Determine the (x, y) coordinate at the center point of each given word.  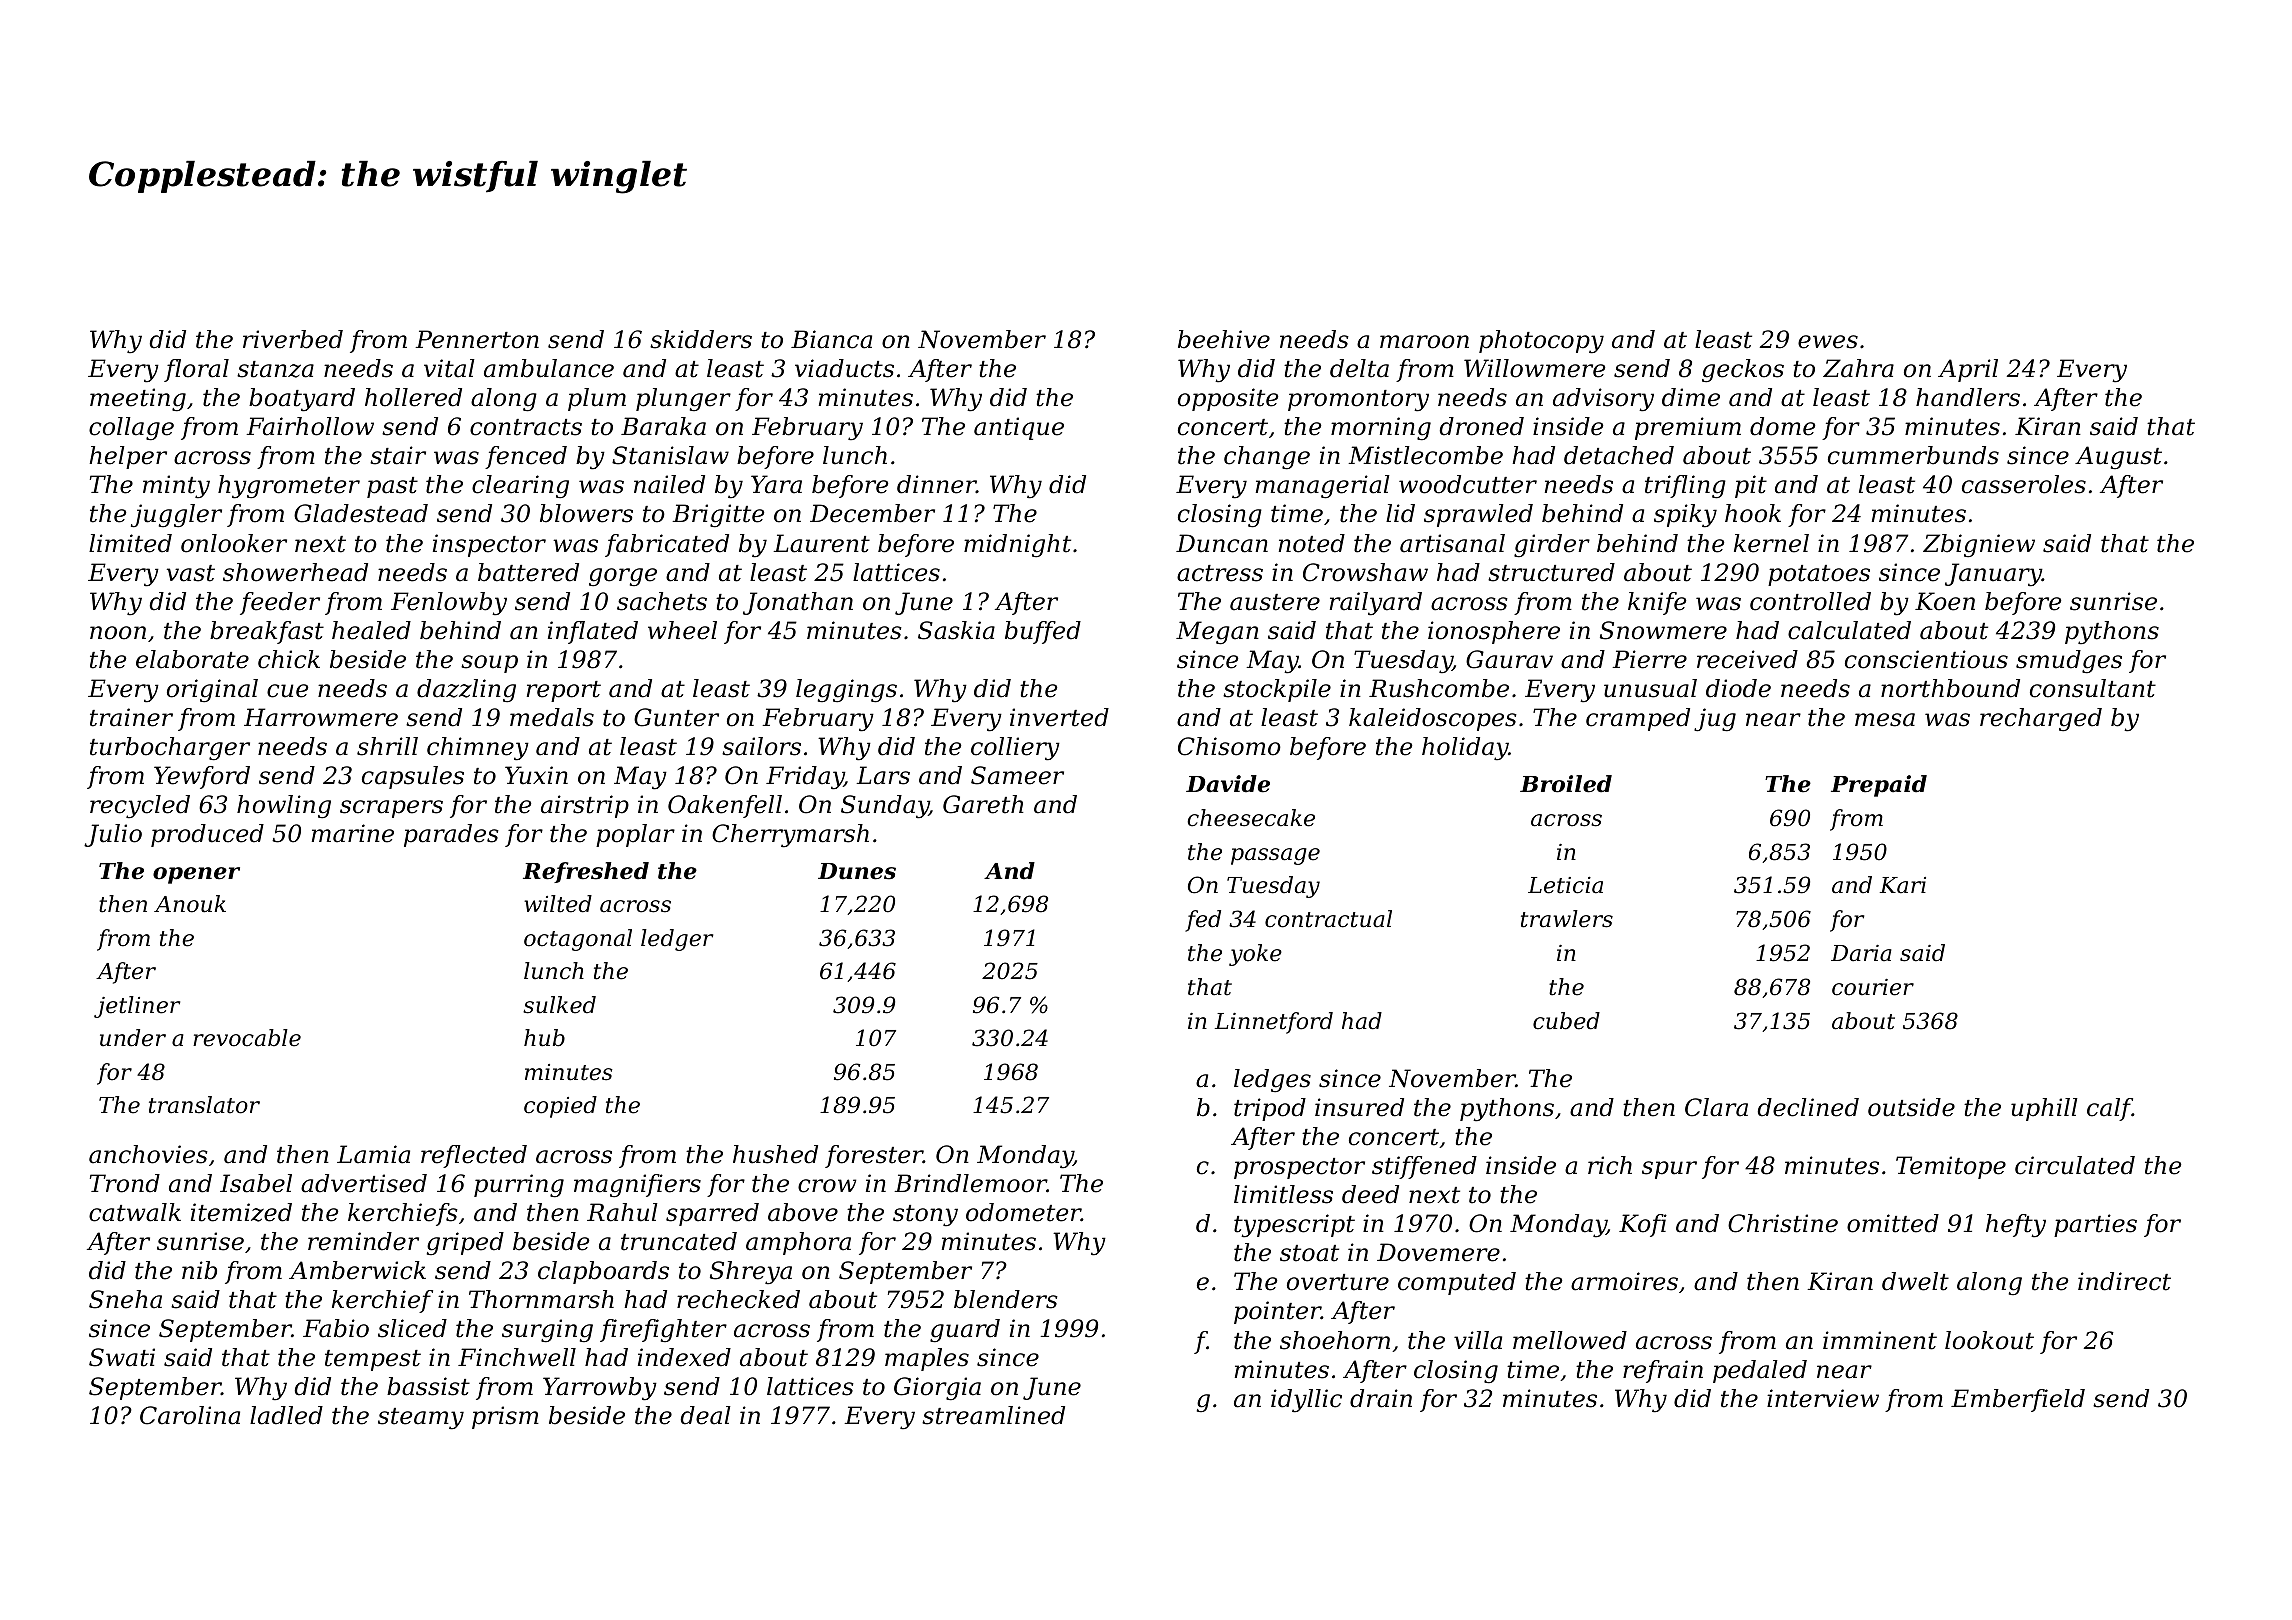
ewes (1828, 342)
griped (465, 1243)
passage (1275, 856)
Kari (1903, 885)
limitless (1283, 1194)
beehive (1224, 339)
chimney (478, 749)
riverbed (293, 339)
